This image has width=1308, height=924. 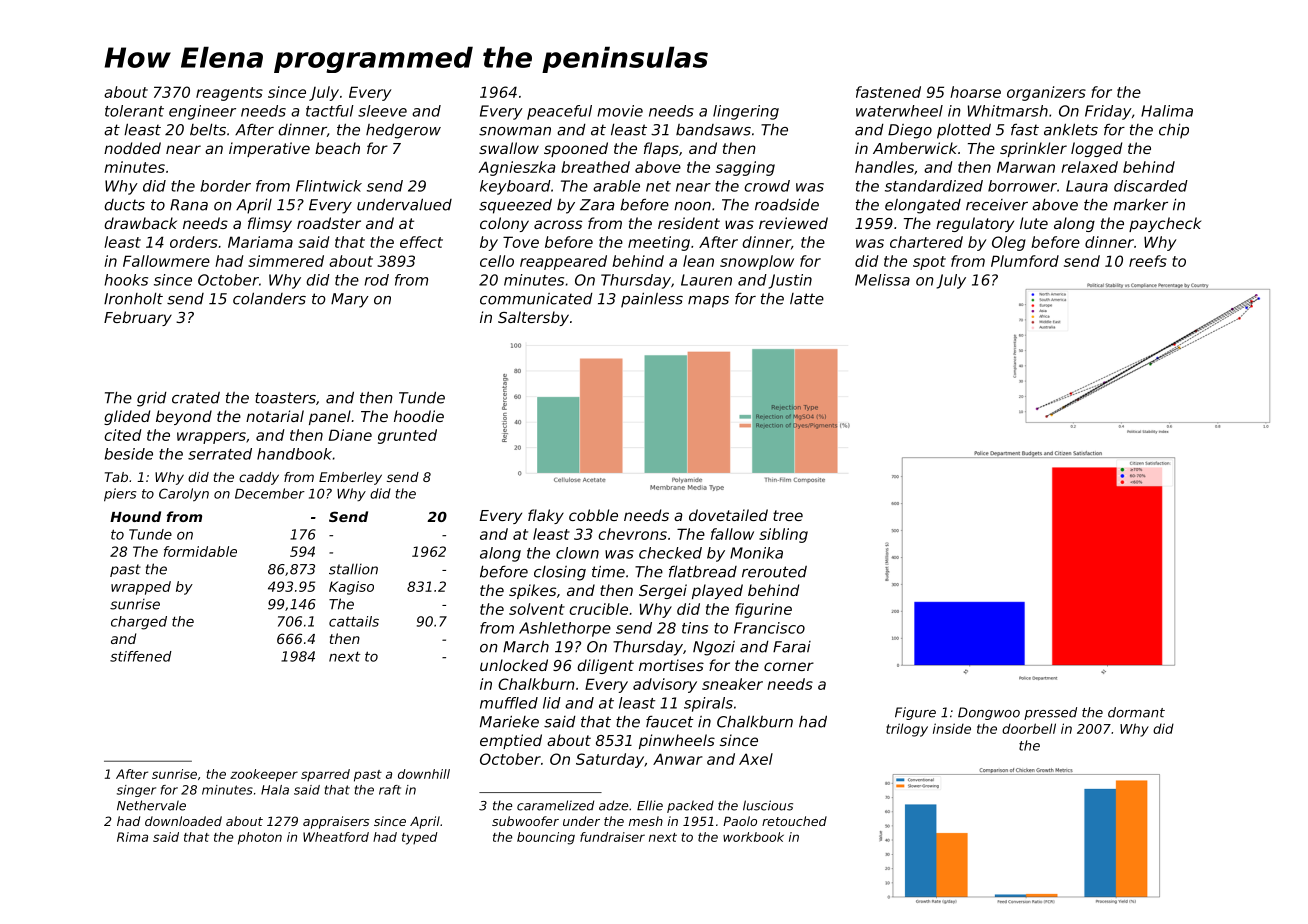 What do you see at coordinates (783, 535) in the image?
I see `sibling` at bounding box center [783, 535].
